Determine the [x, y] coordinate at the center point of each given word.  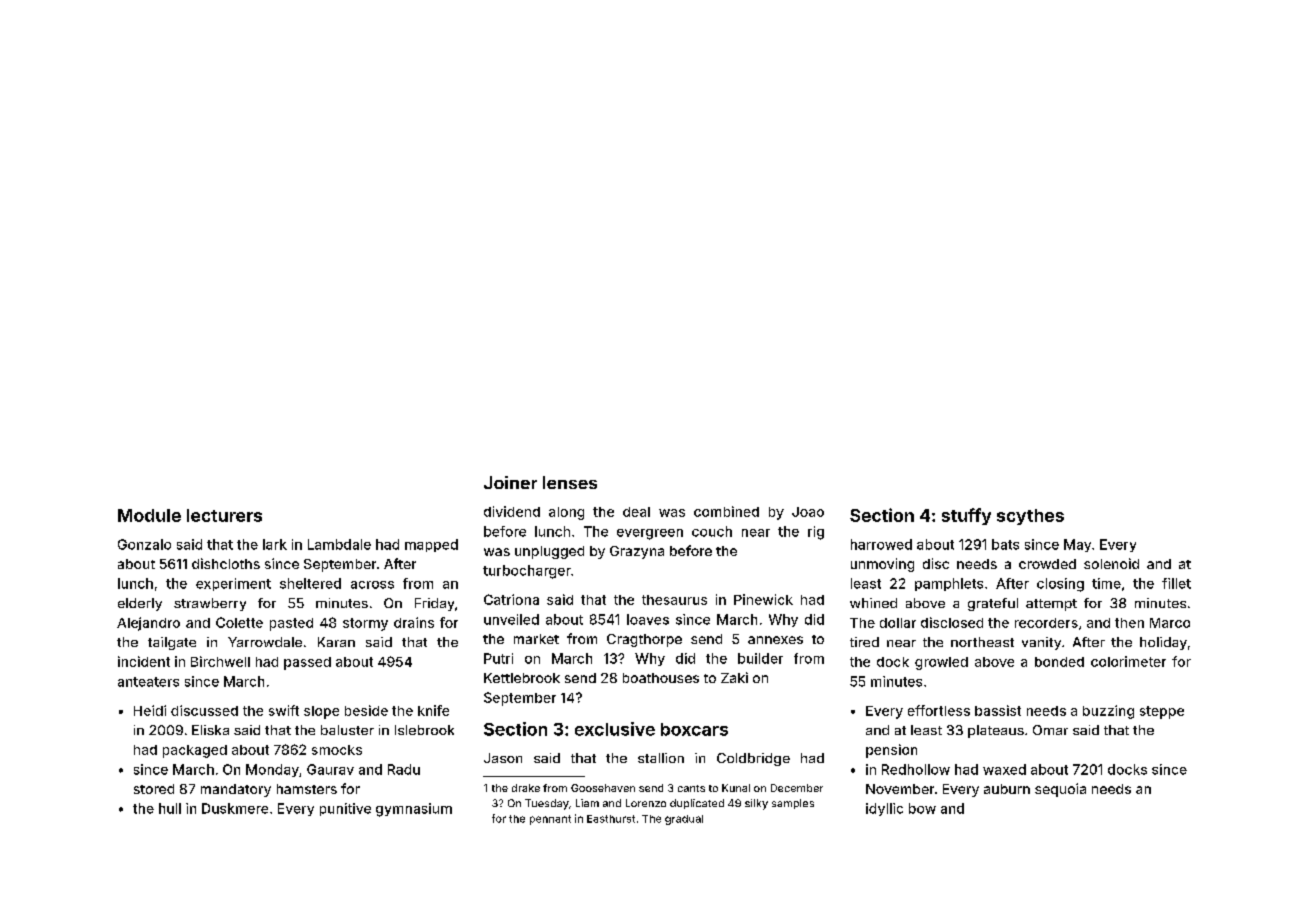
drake [526, 788]
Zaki [734, 677]
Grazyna [637, 552]
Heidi [150, 710]
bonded [1059, 662]
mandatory [236, 790]
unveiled [511, 619]
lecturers [224, 515]
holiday [1163, 643]
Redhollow [916, 769]
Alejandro [148, 624]
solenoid [1111, 563]
